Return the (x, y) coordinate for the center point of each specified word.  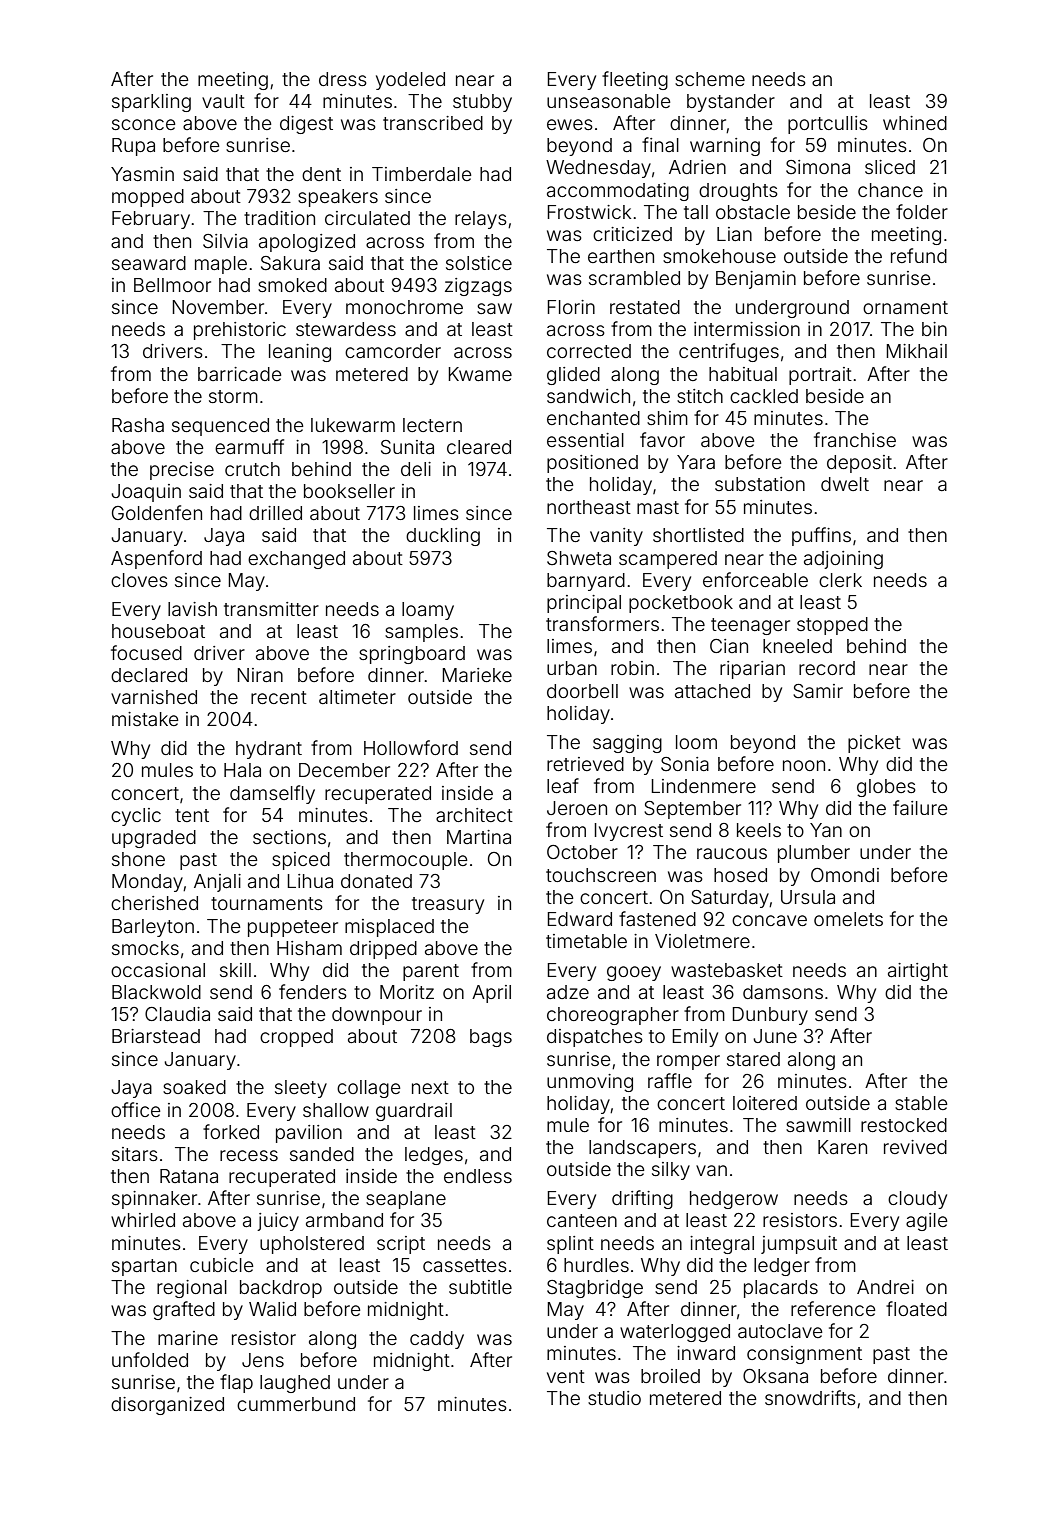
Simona (818, 167)
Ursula (808, 897)
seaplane (406, 1200)
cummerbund (296, 1404)
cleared (479, 447)
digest (306, 125)
